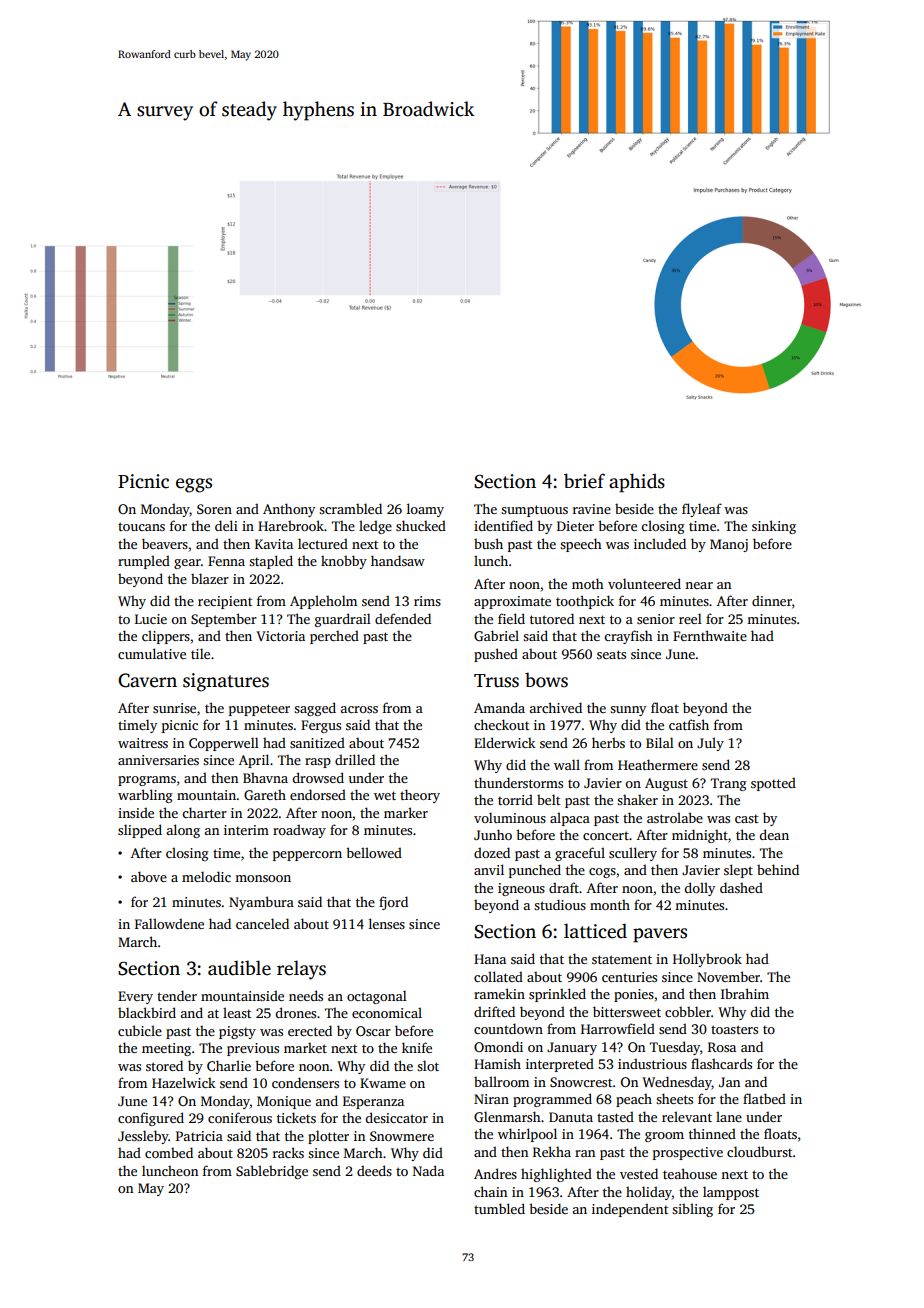 This screenshot has width=924, height=1308. I want to click on sunrise, so click(174, 708).
